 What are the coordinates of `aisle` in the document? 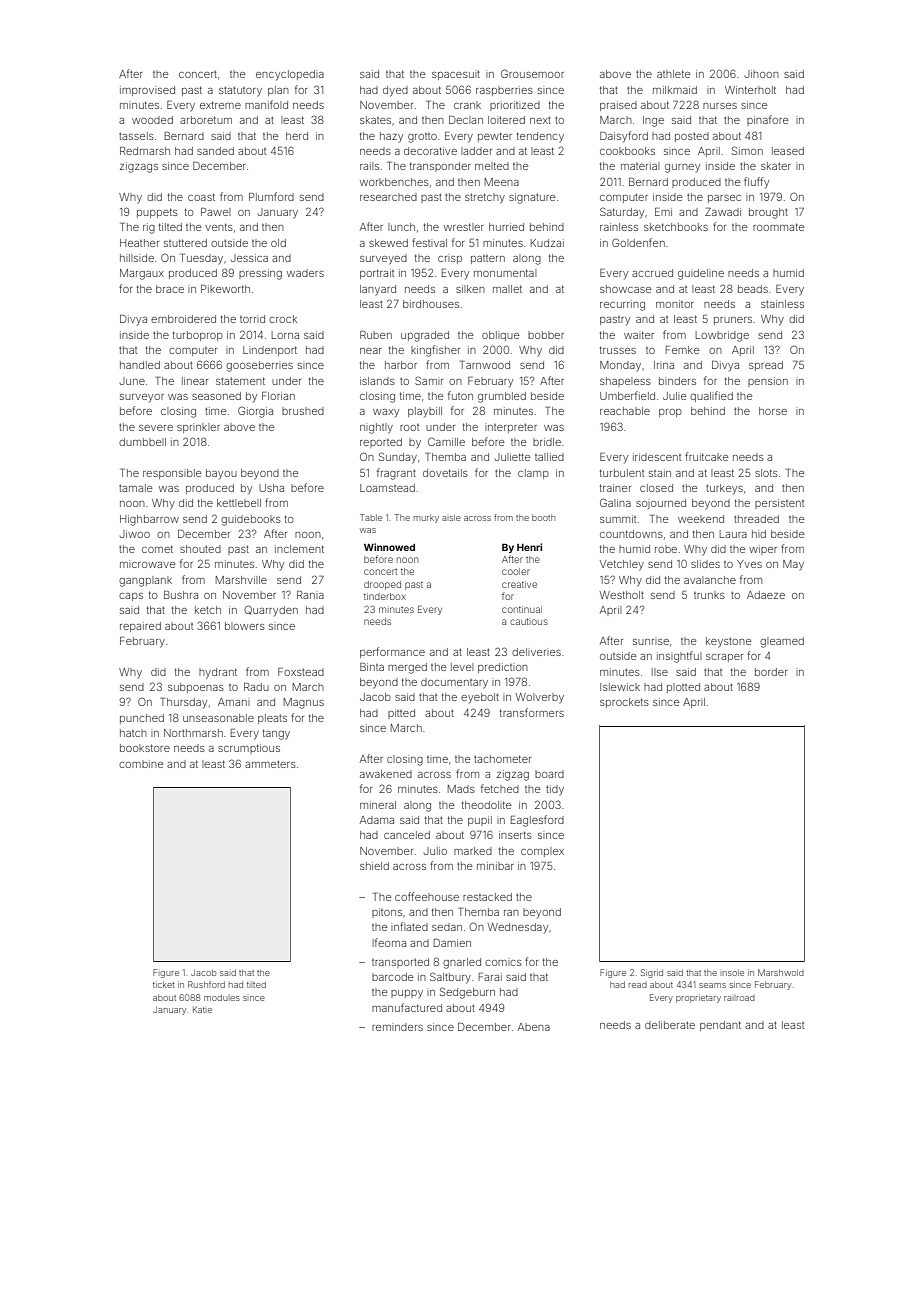 It's located at (451, 517).
